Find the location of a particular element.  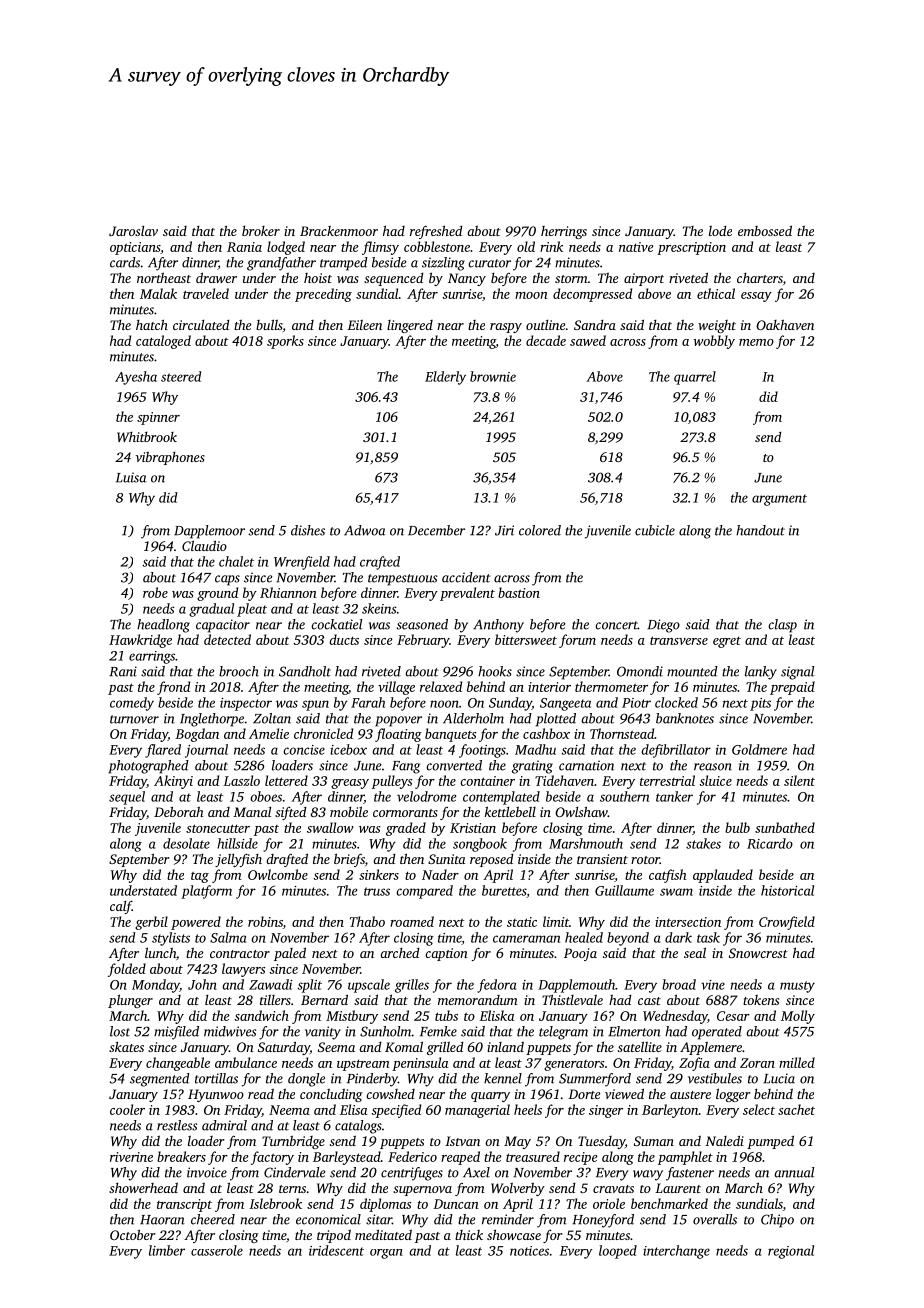

iridescent is located at coordinates (336, 1250).
